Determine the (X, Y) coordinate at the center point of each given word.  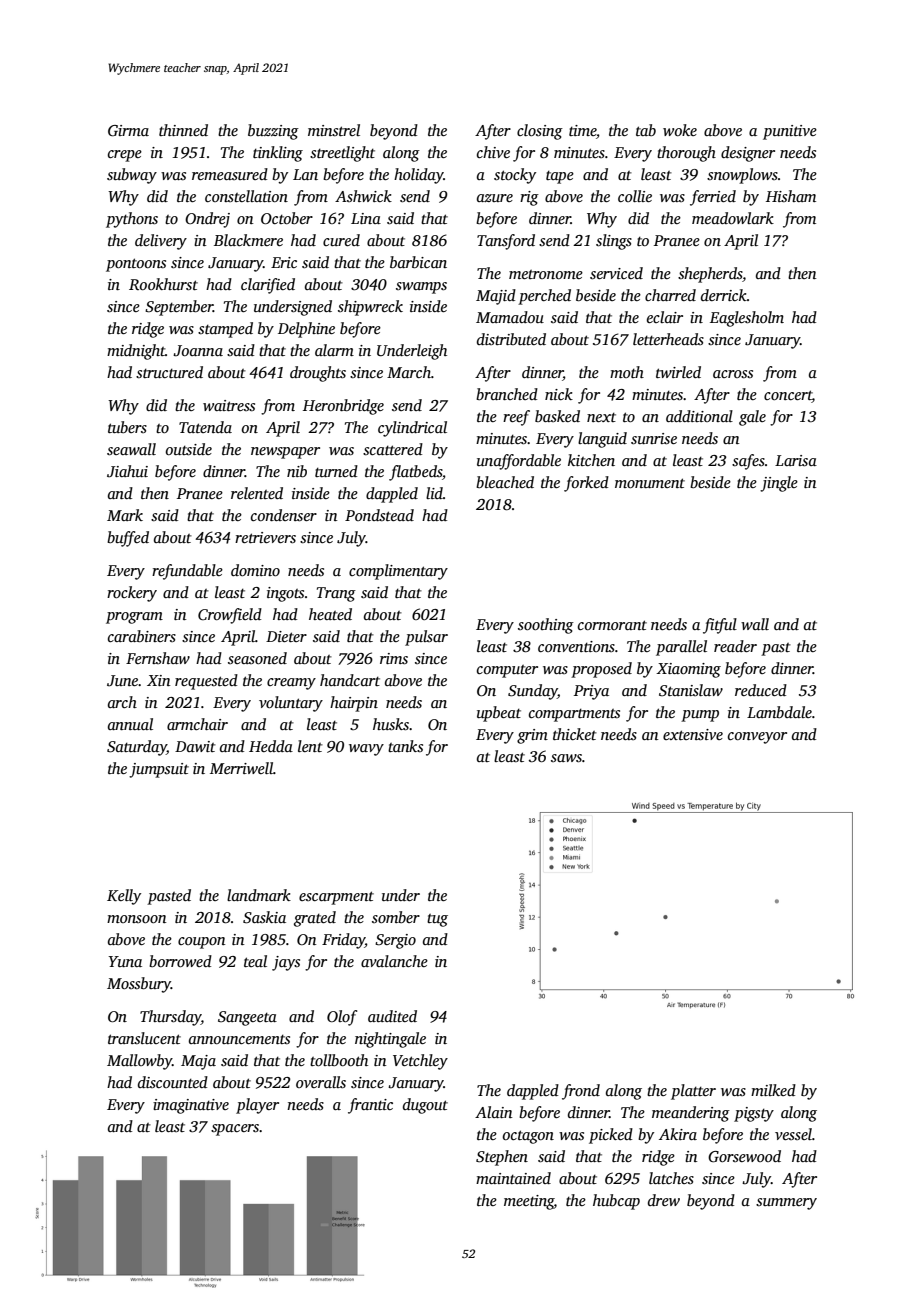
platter (693, 1092)
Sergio (395, 941)
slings (614, 242)
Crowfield (230, 616)
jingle (779, 484)
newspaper (285, 453)
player (257, 1106)
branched (507, 394)
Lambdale (779, 712)
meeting (529, 1202)
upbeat (499, 714)
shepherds (710, 275)
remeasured (230, 174)
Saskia (264, 917)
